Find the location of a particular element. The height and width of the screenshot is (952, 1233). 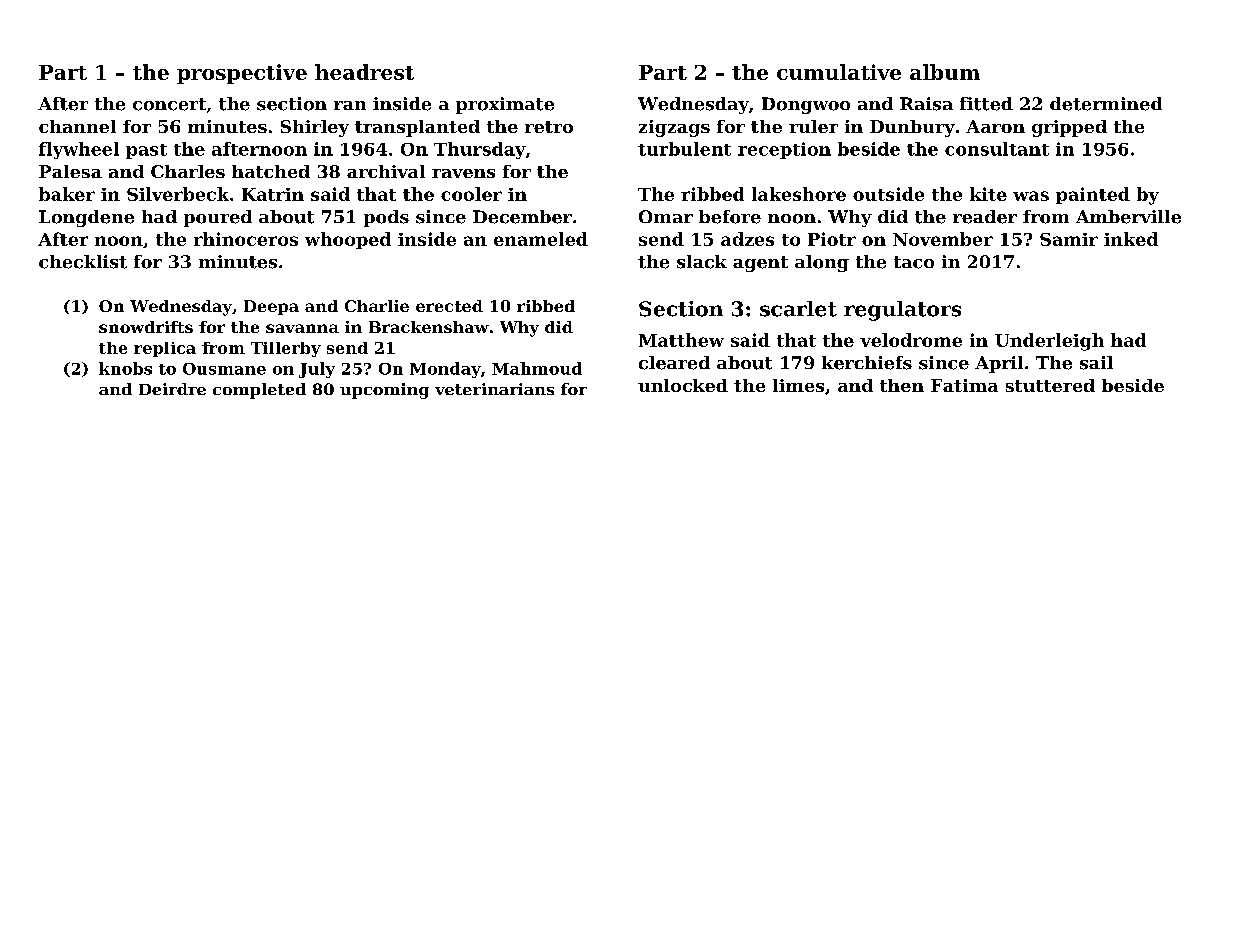

concert is located at coordinates (169, 104).
